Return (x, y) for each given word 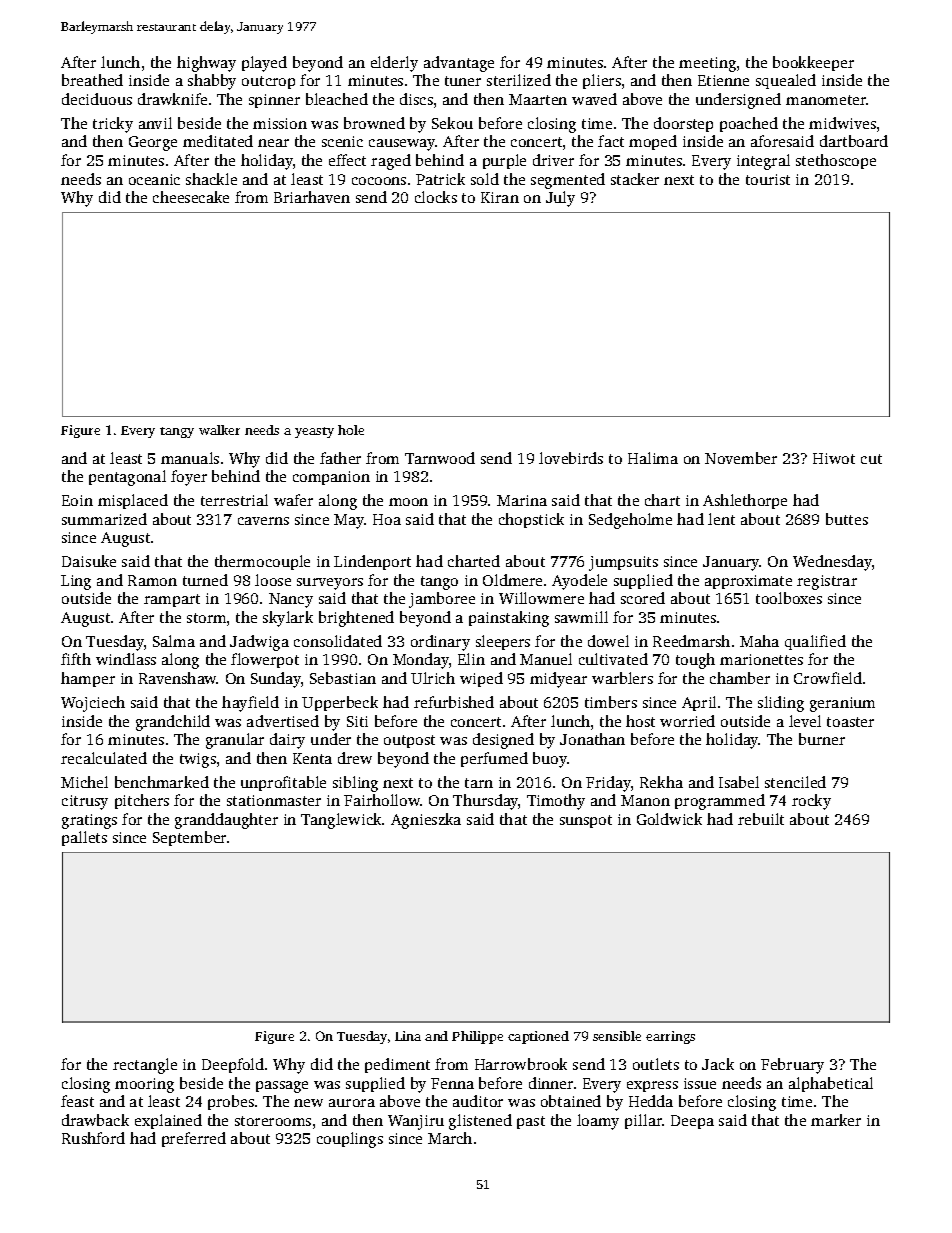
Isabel (739, 782)
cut (871, 459)
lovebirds (571, 458)
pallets (84, 838)
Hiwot (834, 458)
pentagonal (127, 478)
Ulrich (433, 678)
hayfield (250, 704)
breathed (92, 80)
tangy (177, 432)
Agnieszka (426, 821)
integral (763, 162)
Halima (653, 458)
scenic (342, 141)
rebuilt (761, 819)
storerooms (273, 1121)
